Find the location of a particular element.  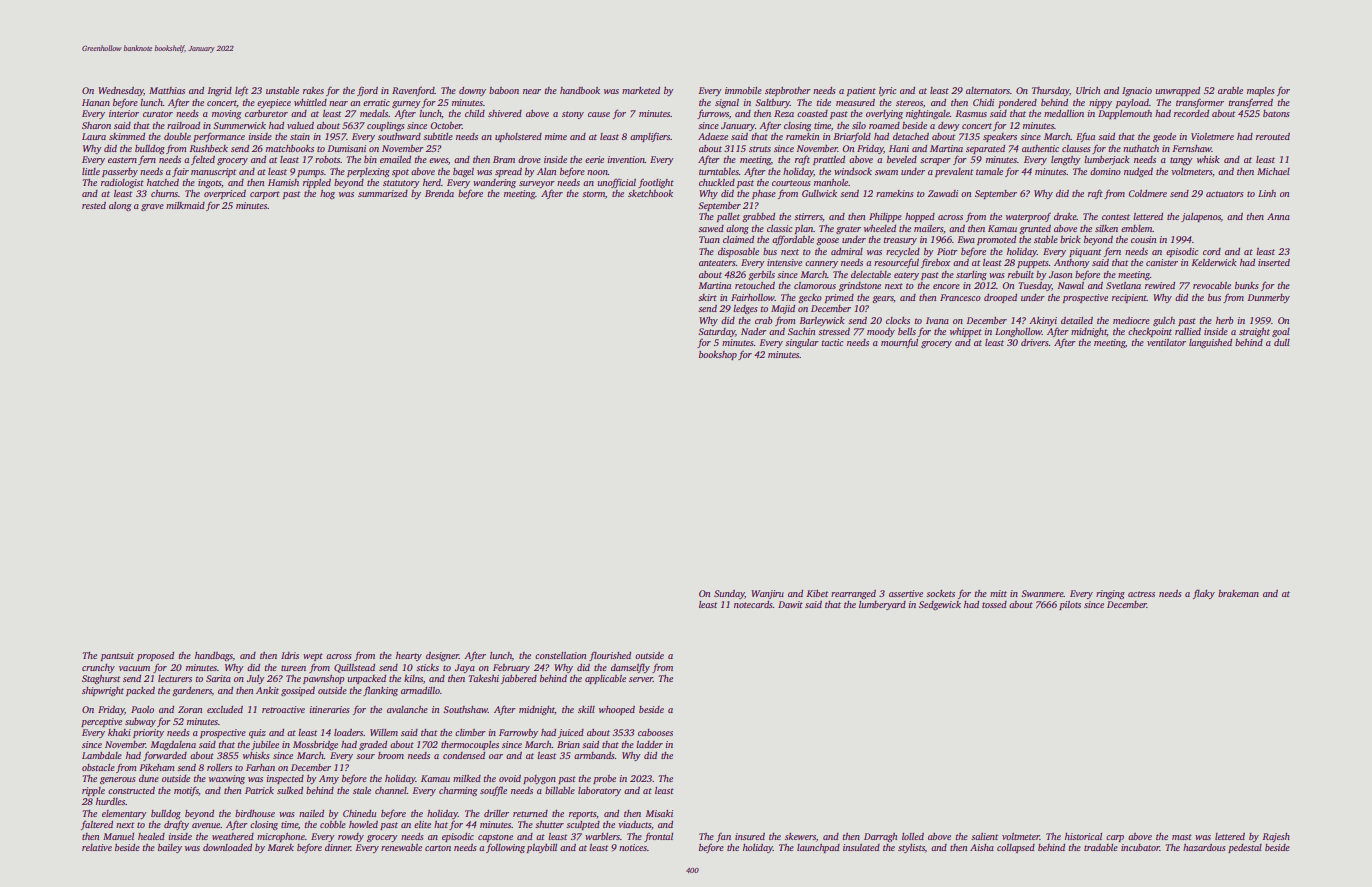

brakeman is located at coordinates (1238, 593).
